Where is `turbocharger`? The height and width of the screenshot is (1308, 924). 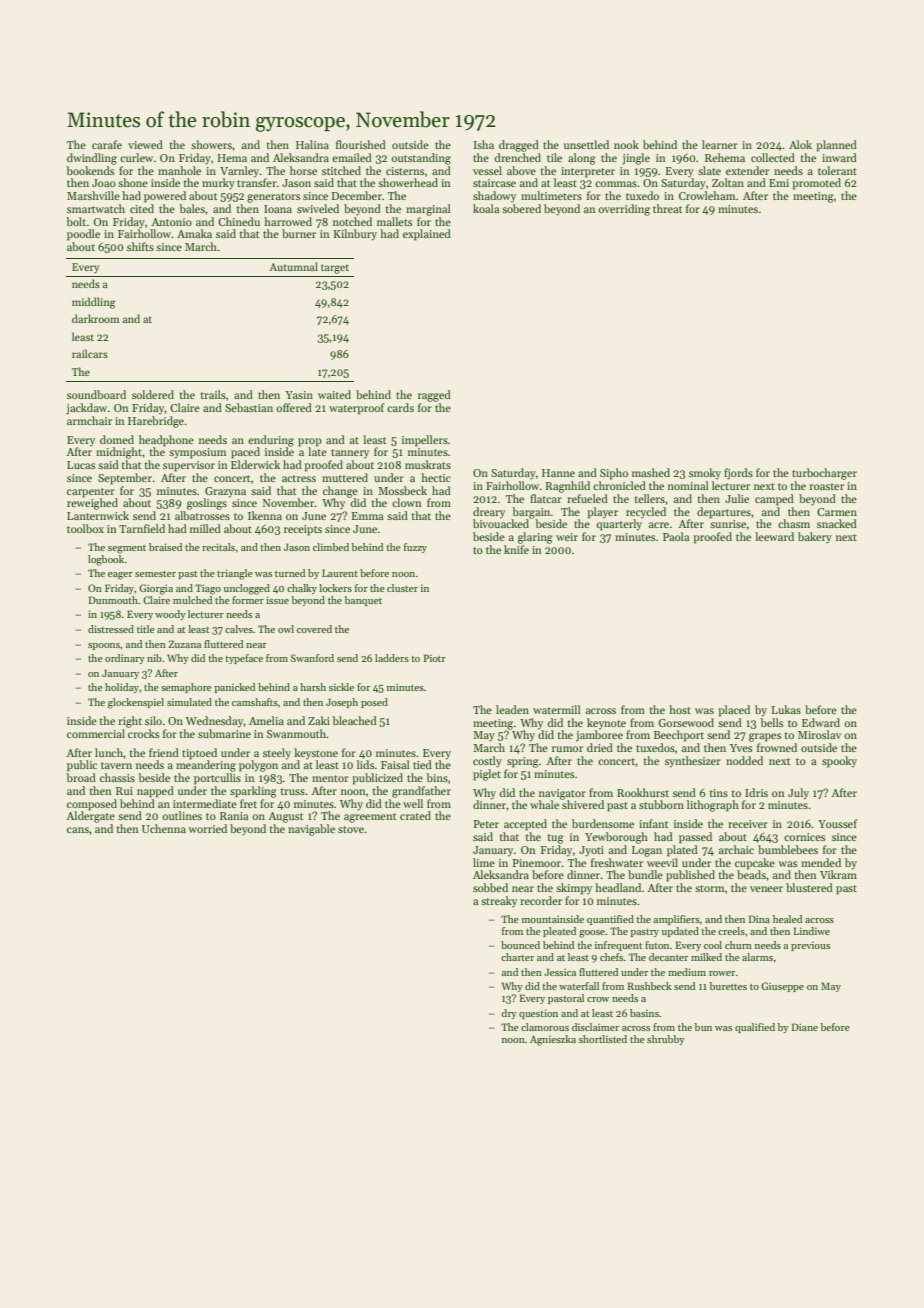
turbocharger is located at coordinates (824, 474).
